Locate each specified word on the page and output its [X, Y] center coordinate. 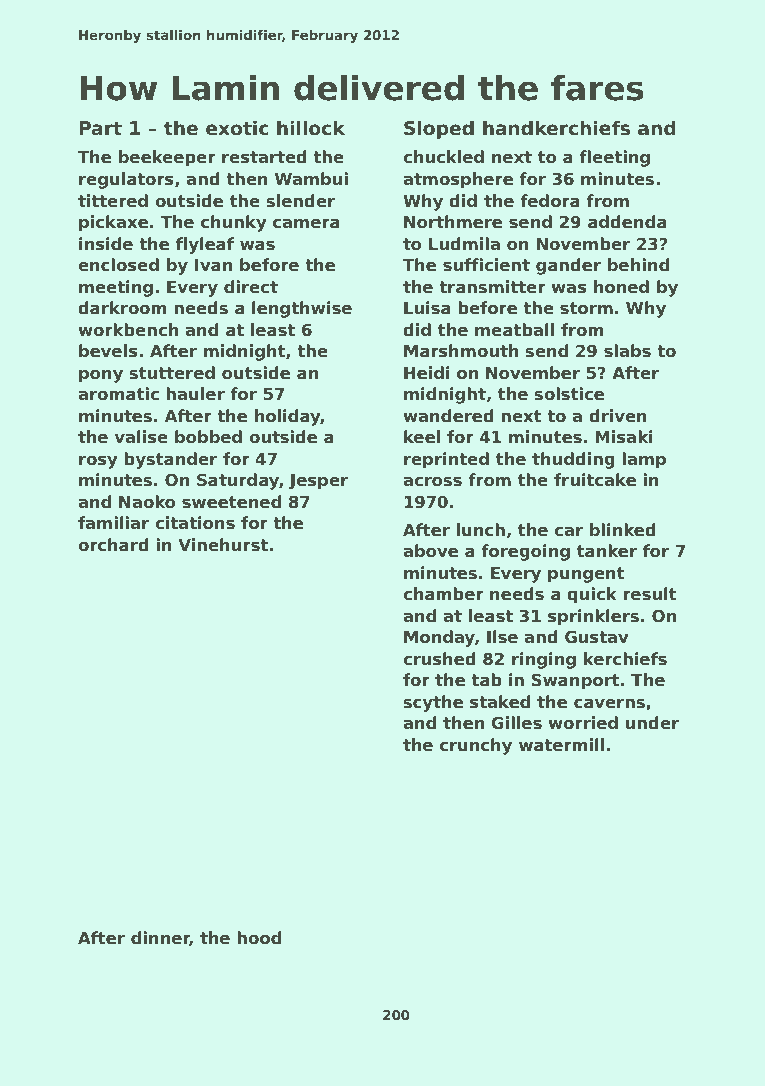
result [649, 594]
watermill [561, 745]
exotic [237, 128]
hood [259, 938]
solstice [569, 394]
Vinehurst [223, 545]
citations [195, 523]
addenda [627, 222]
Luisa [427, 308]
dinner [160, 939]
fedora [550, 201]
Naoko [147, 502]
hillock [311, 128]
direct [251, 287]
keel [422, 437]
